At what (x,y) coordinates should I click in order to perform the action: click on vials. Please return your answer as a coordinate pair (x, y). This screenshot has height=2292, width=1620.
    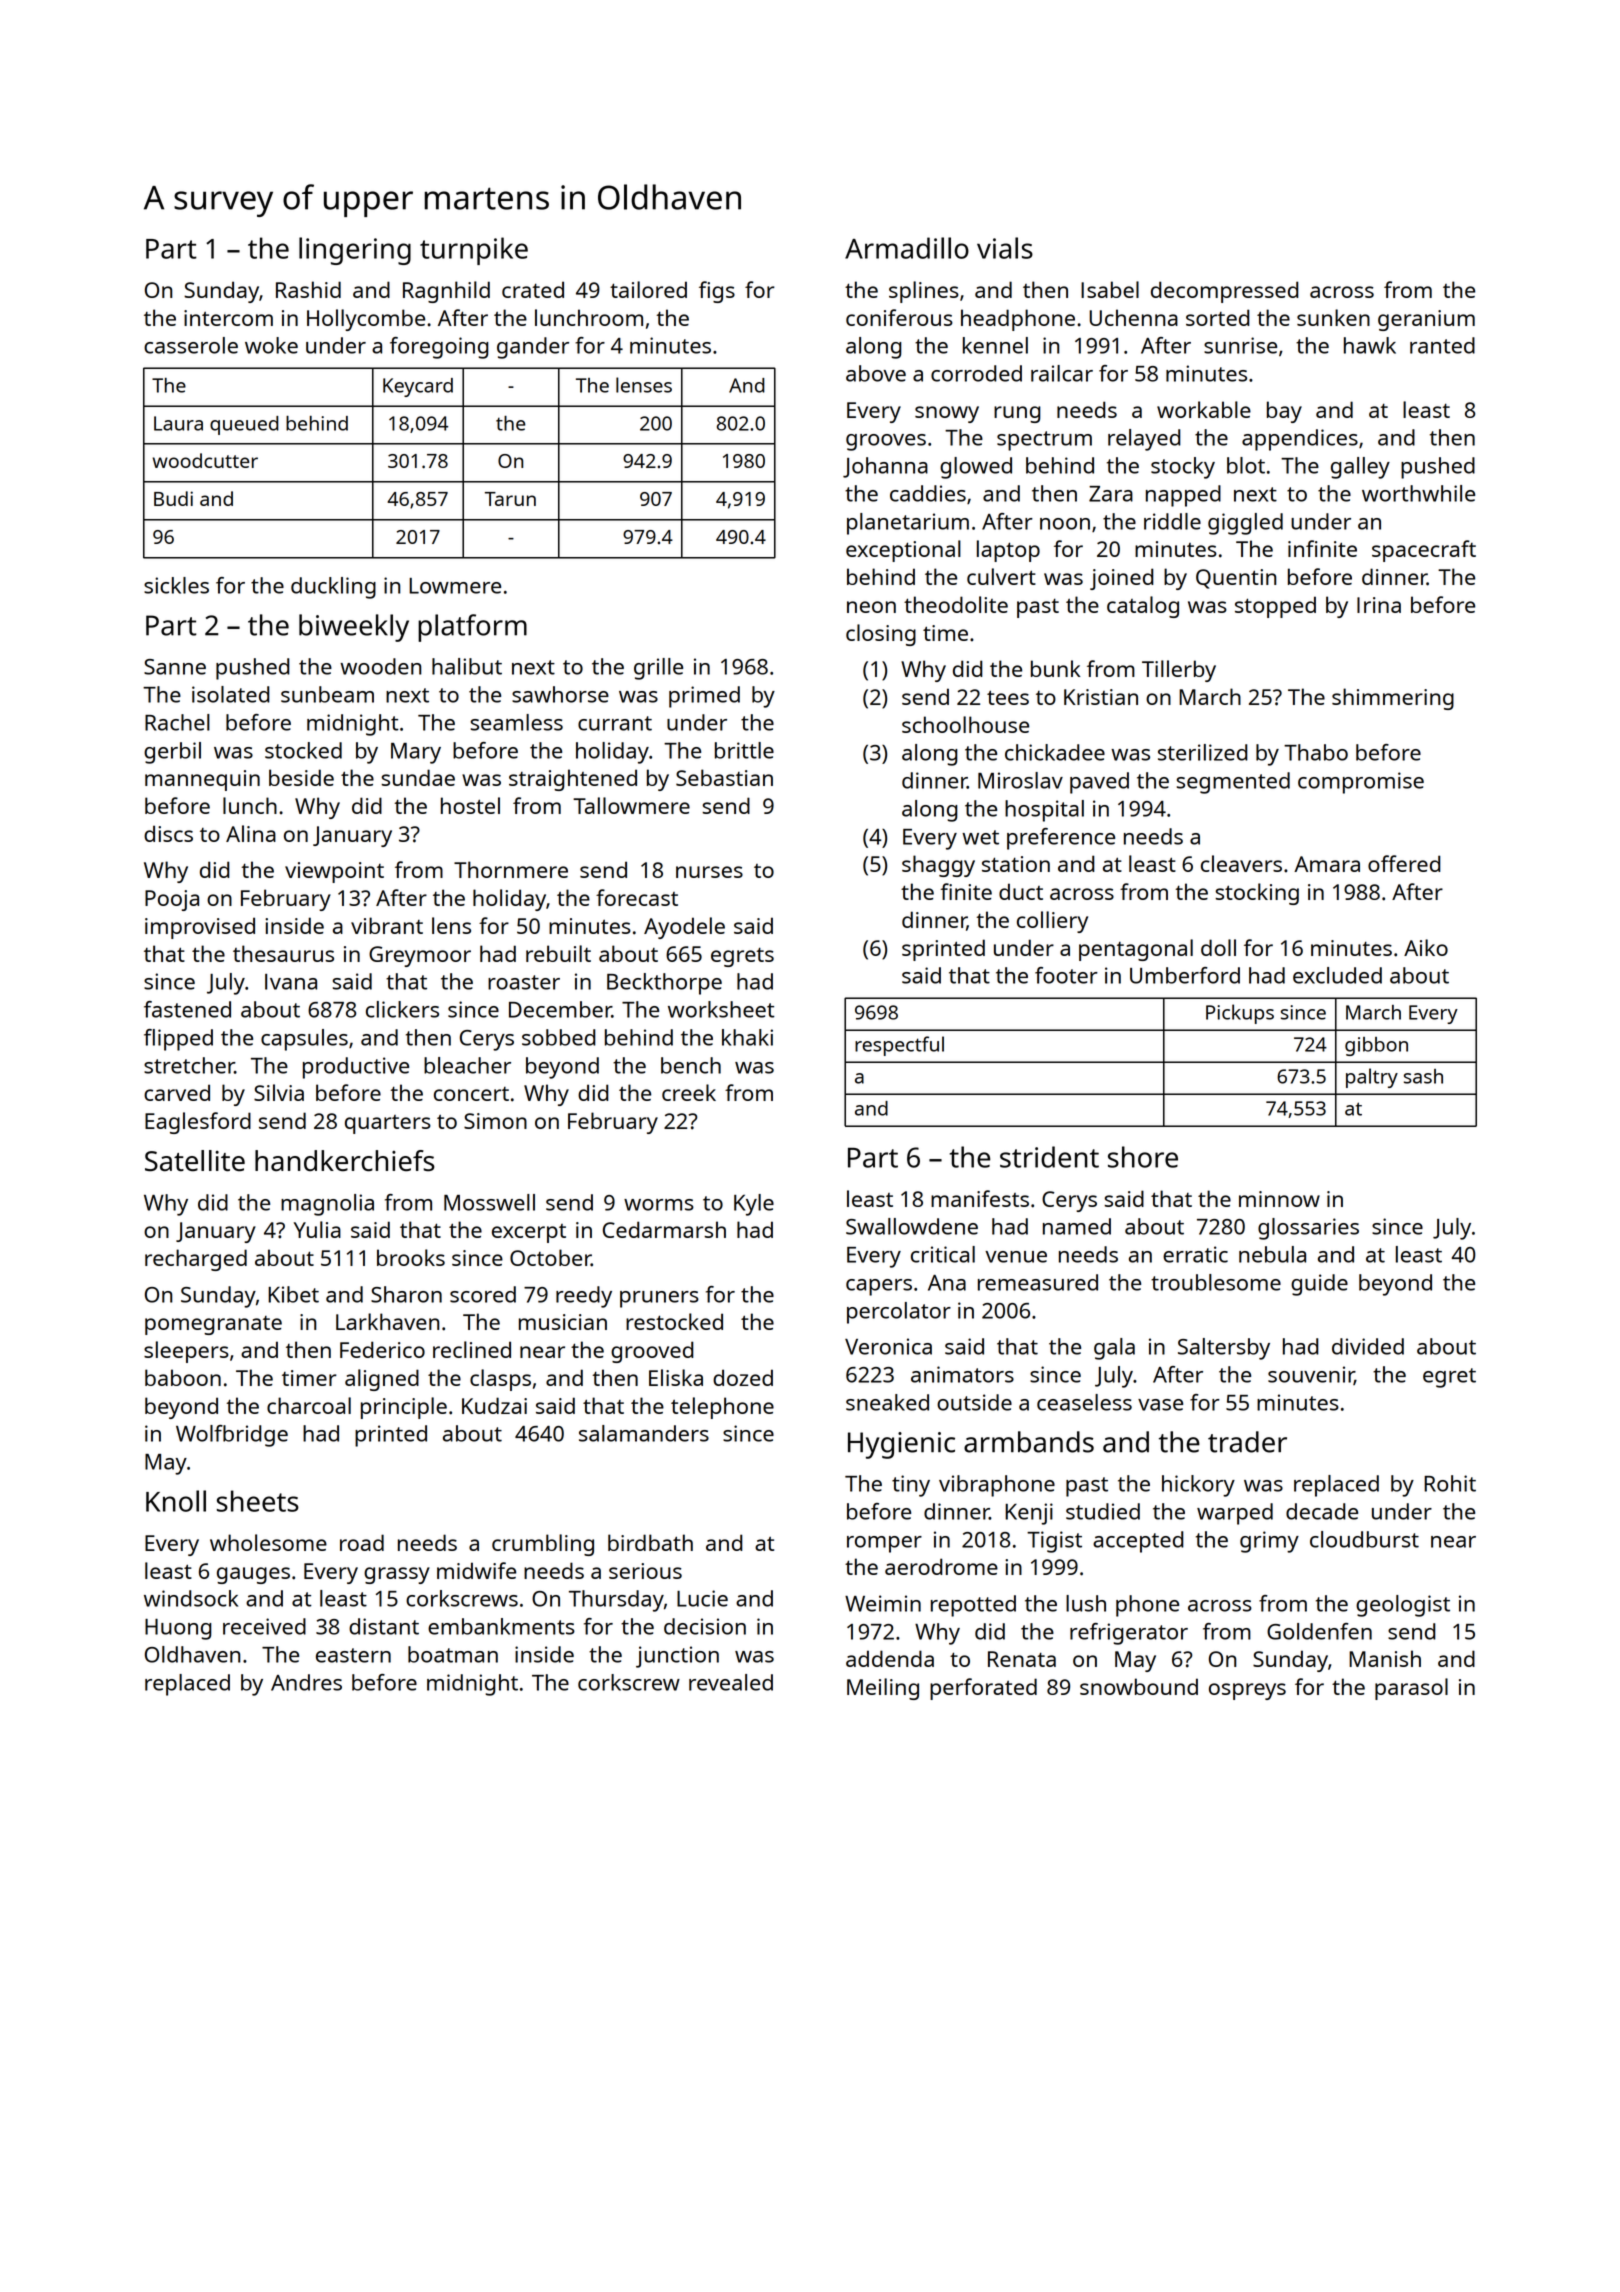
    Looking at the image, I should click on (1005, 248).
